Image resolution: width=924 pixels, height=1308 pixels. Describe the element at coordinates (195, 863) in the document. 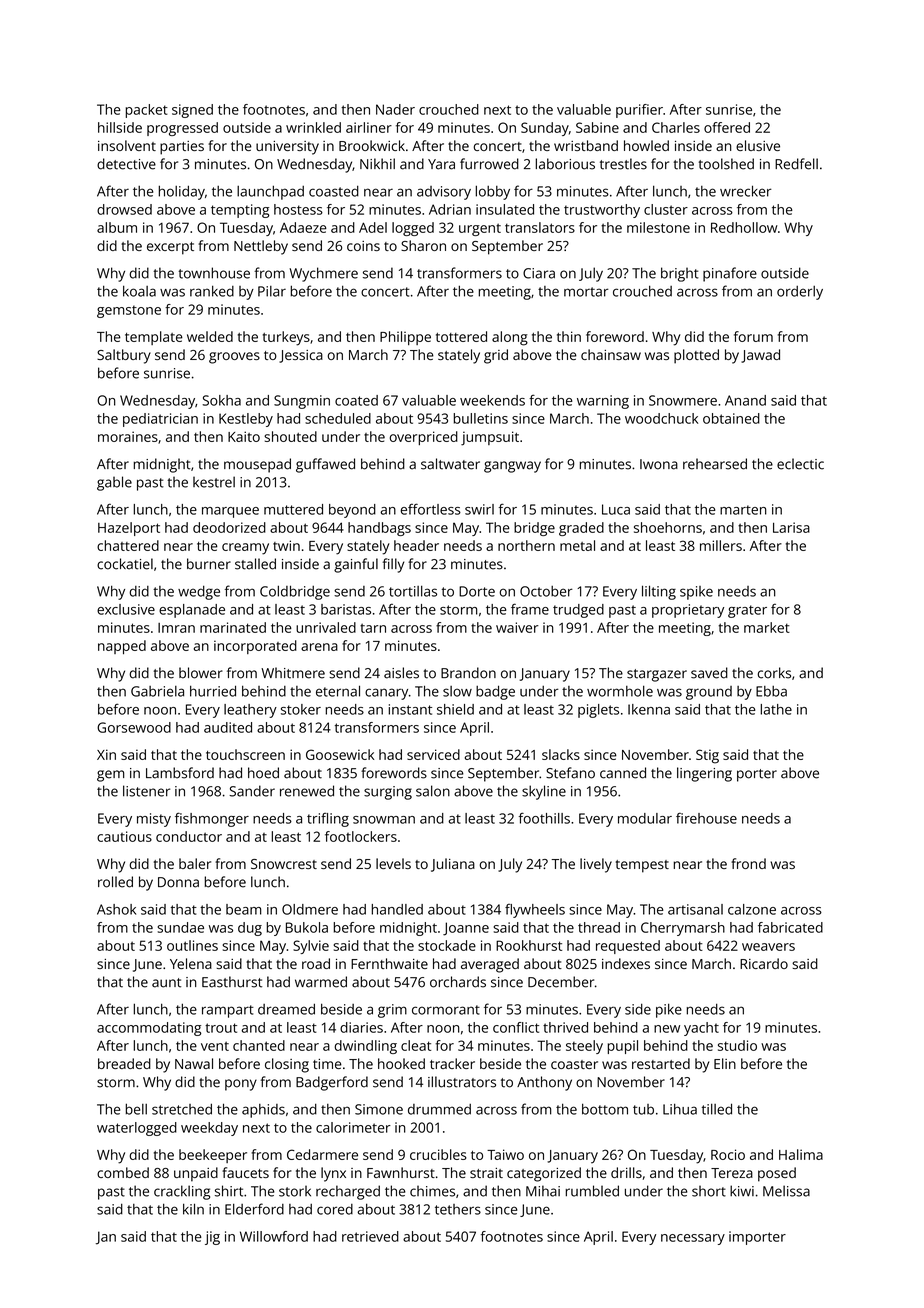

I see `baler` at that location.
